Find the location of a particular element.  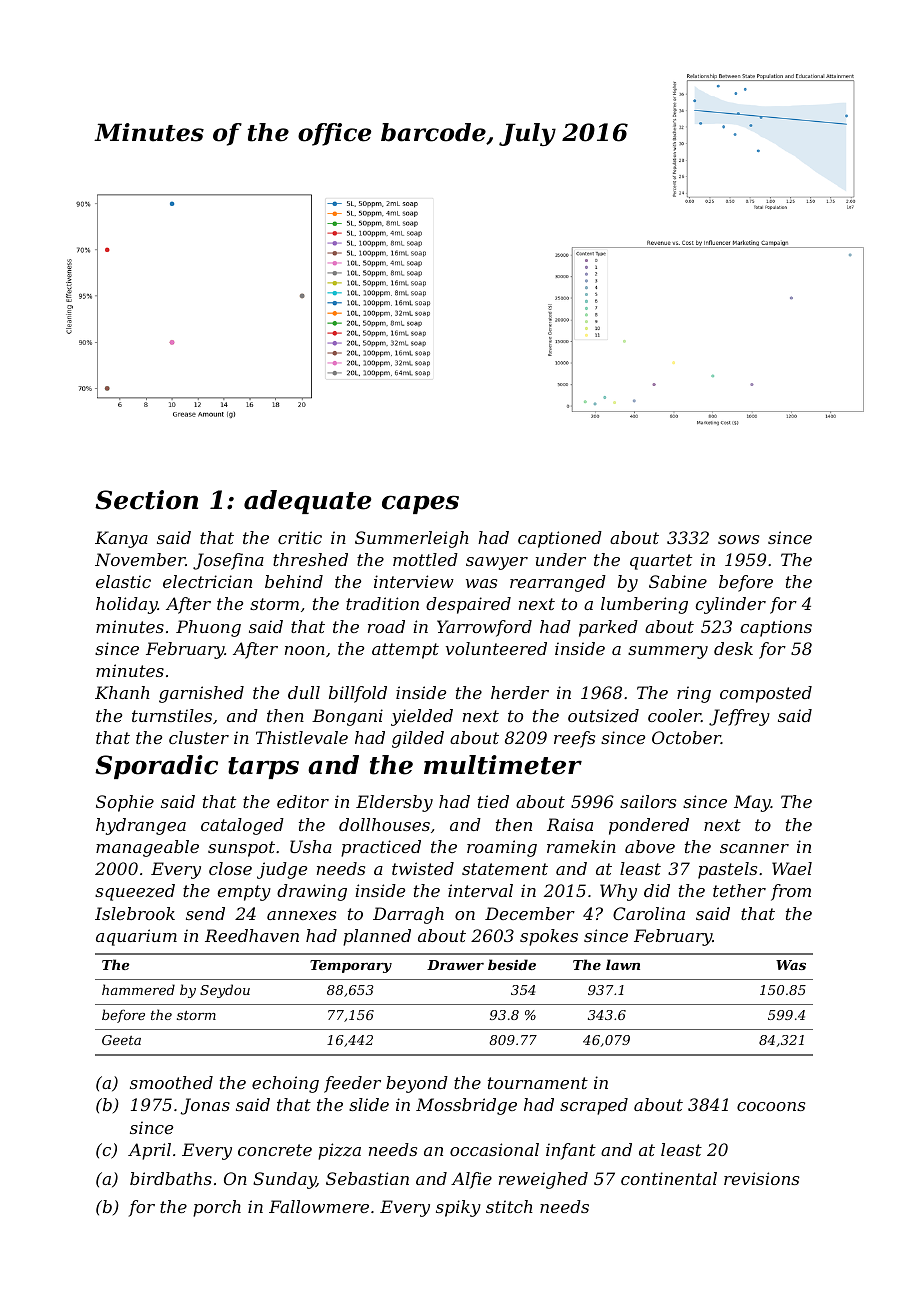

birdbaths is located at coordinates (171, 1178).
